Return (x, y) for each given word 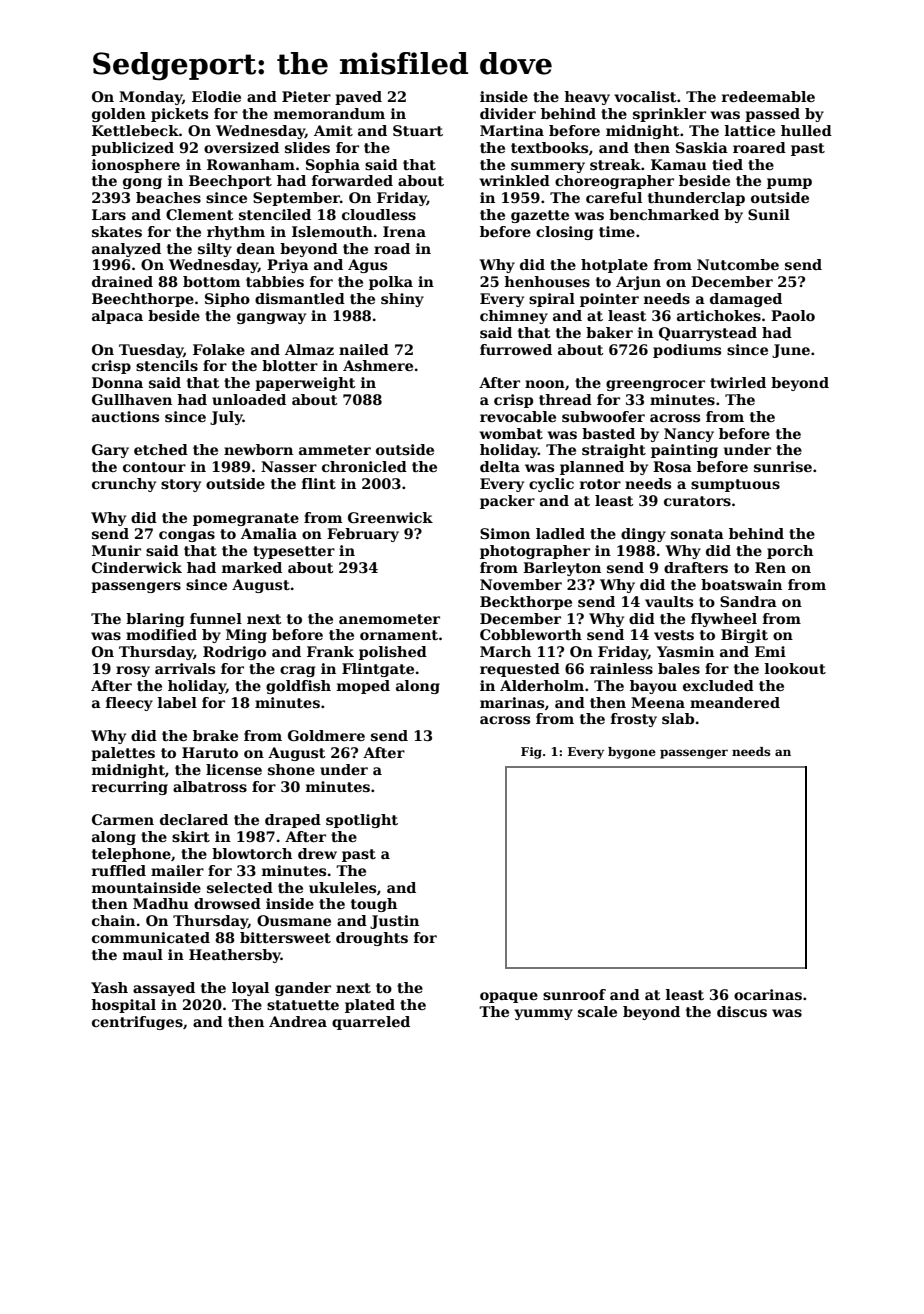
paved (358, 98)
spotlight (362, 821)
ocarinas (768, 994)
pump (789, 183)
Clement (200, 214)
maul (143, 954)
